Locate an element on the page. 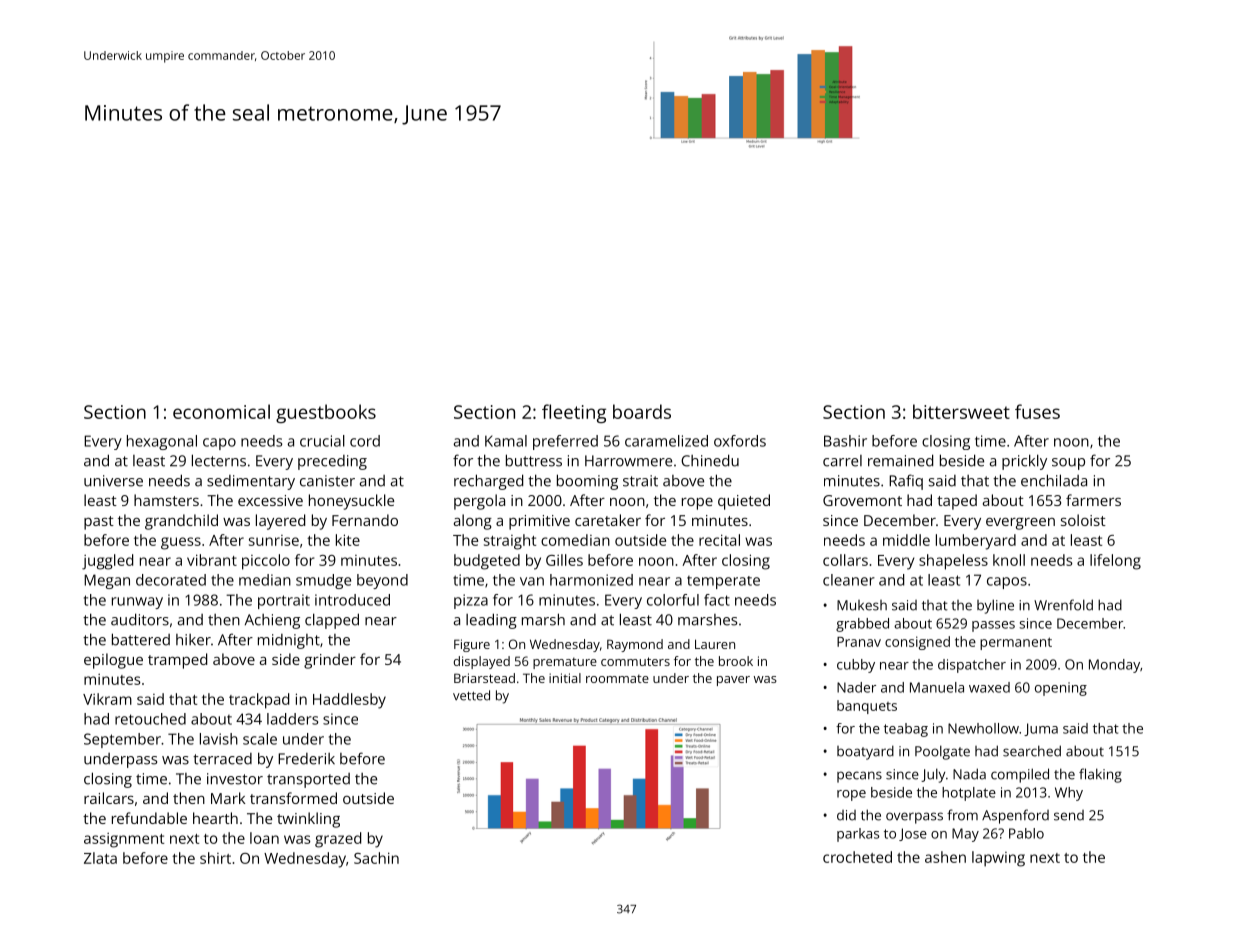  shirt is located at coordinates (215, 858).
